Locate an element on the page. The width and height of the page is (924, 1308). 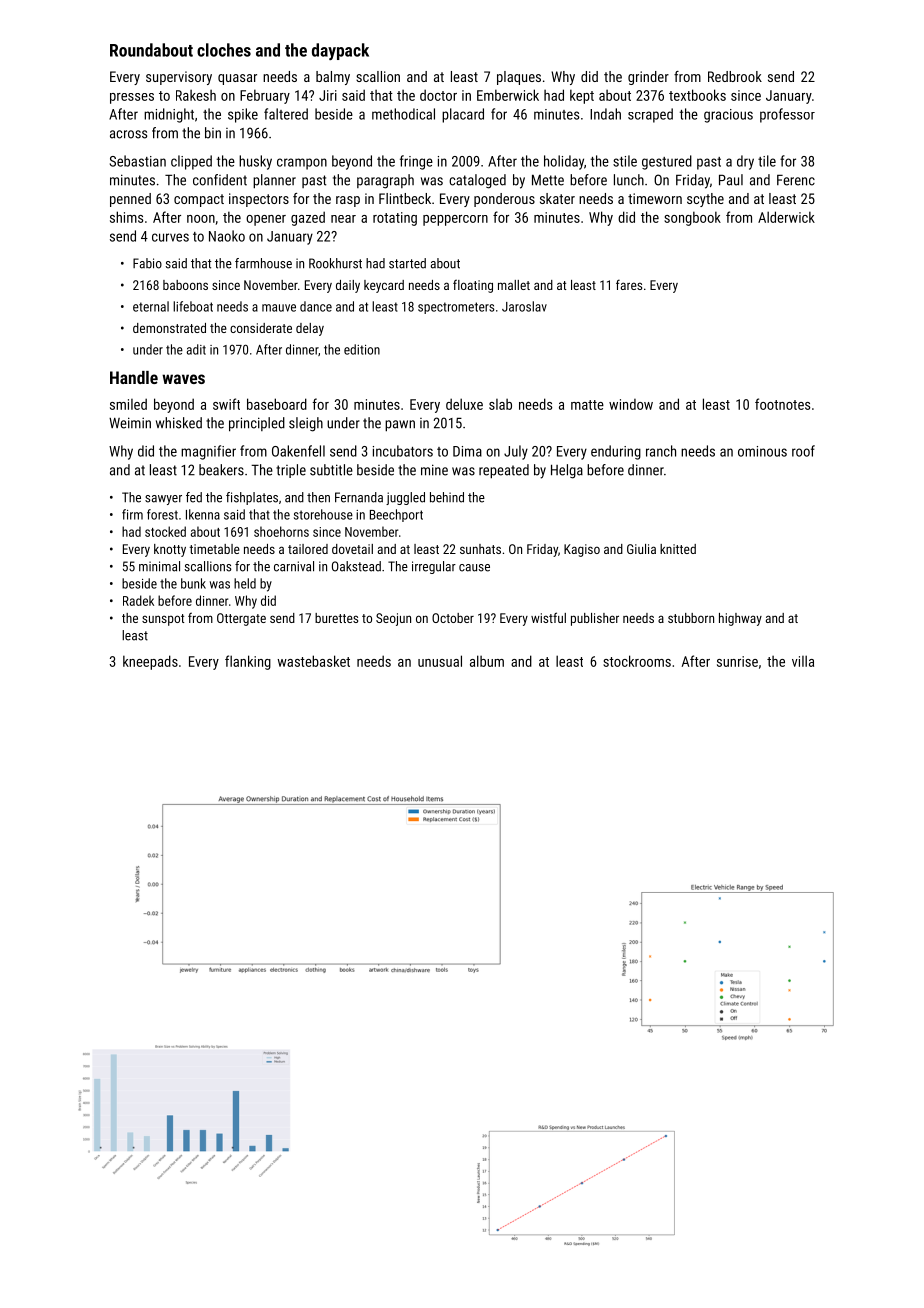
Redbrook is located at coordinates (735, 76).
